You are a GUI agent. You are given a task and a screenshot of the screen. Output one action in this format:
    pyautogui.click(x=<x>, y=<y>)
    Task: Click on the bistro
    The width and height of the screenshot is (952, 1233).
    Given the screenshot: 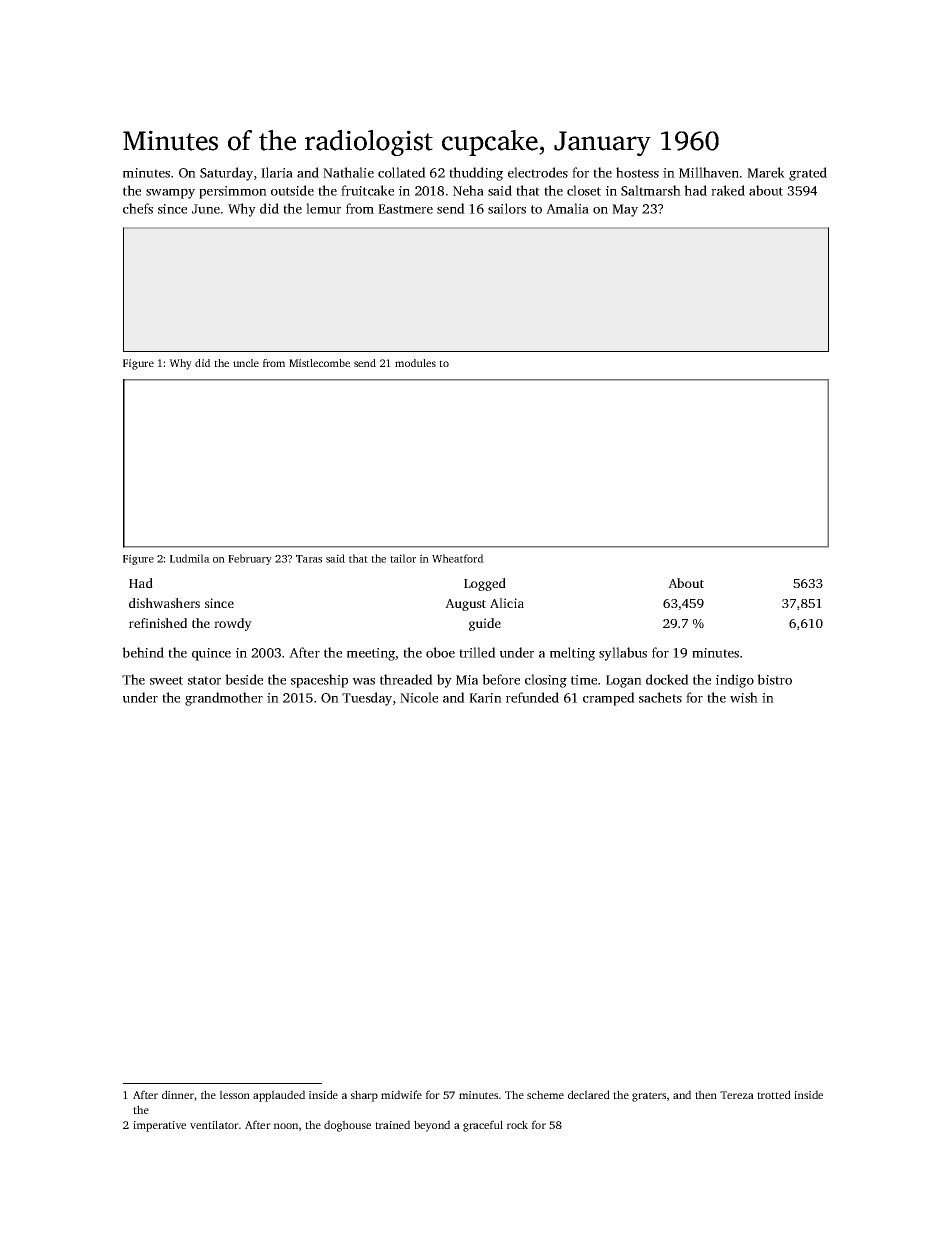 What is the action you would take?
    pyautogui.click(x=774, y=679)
